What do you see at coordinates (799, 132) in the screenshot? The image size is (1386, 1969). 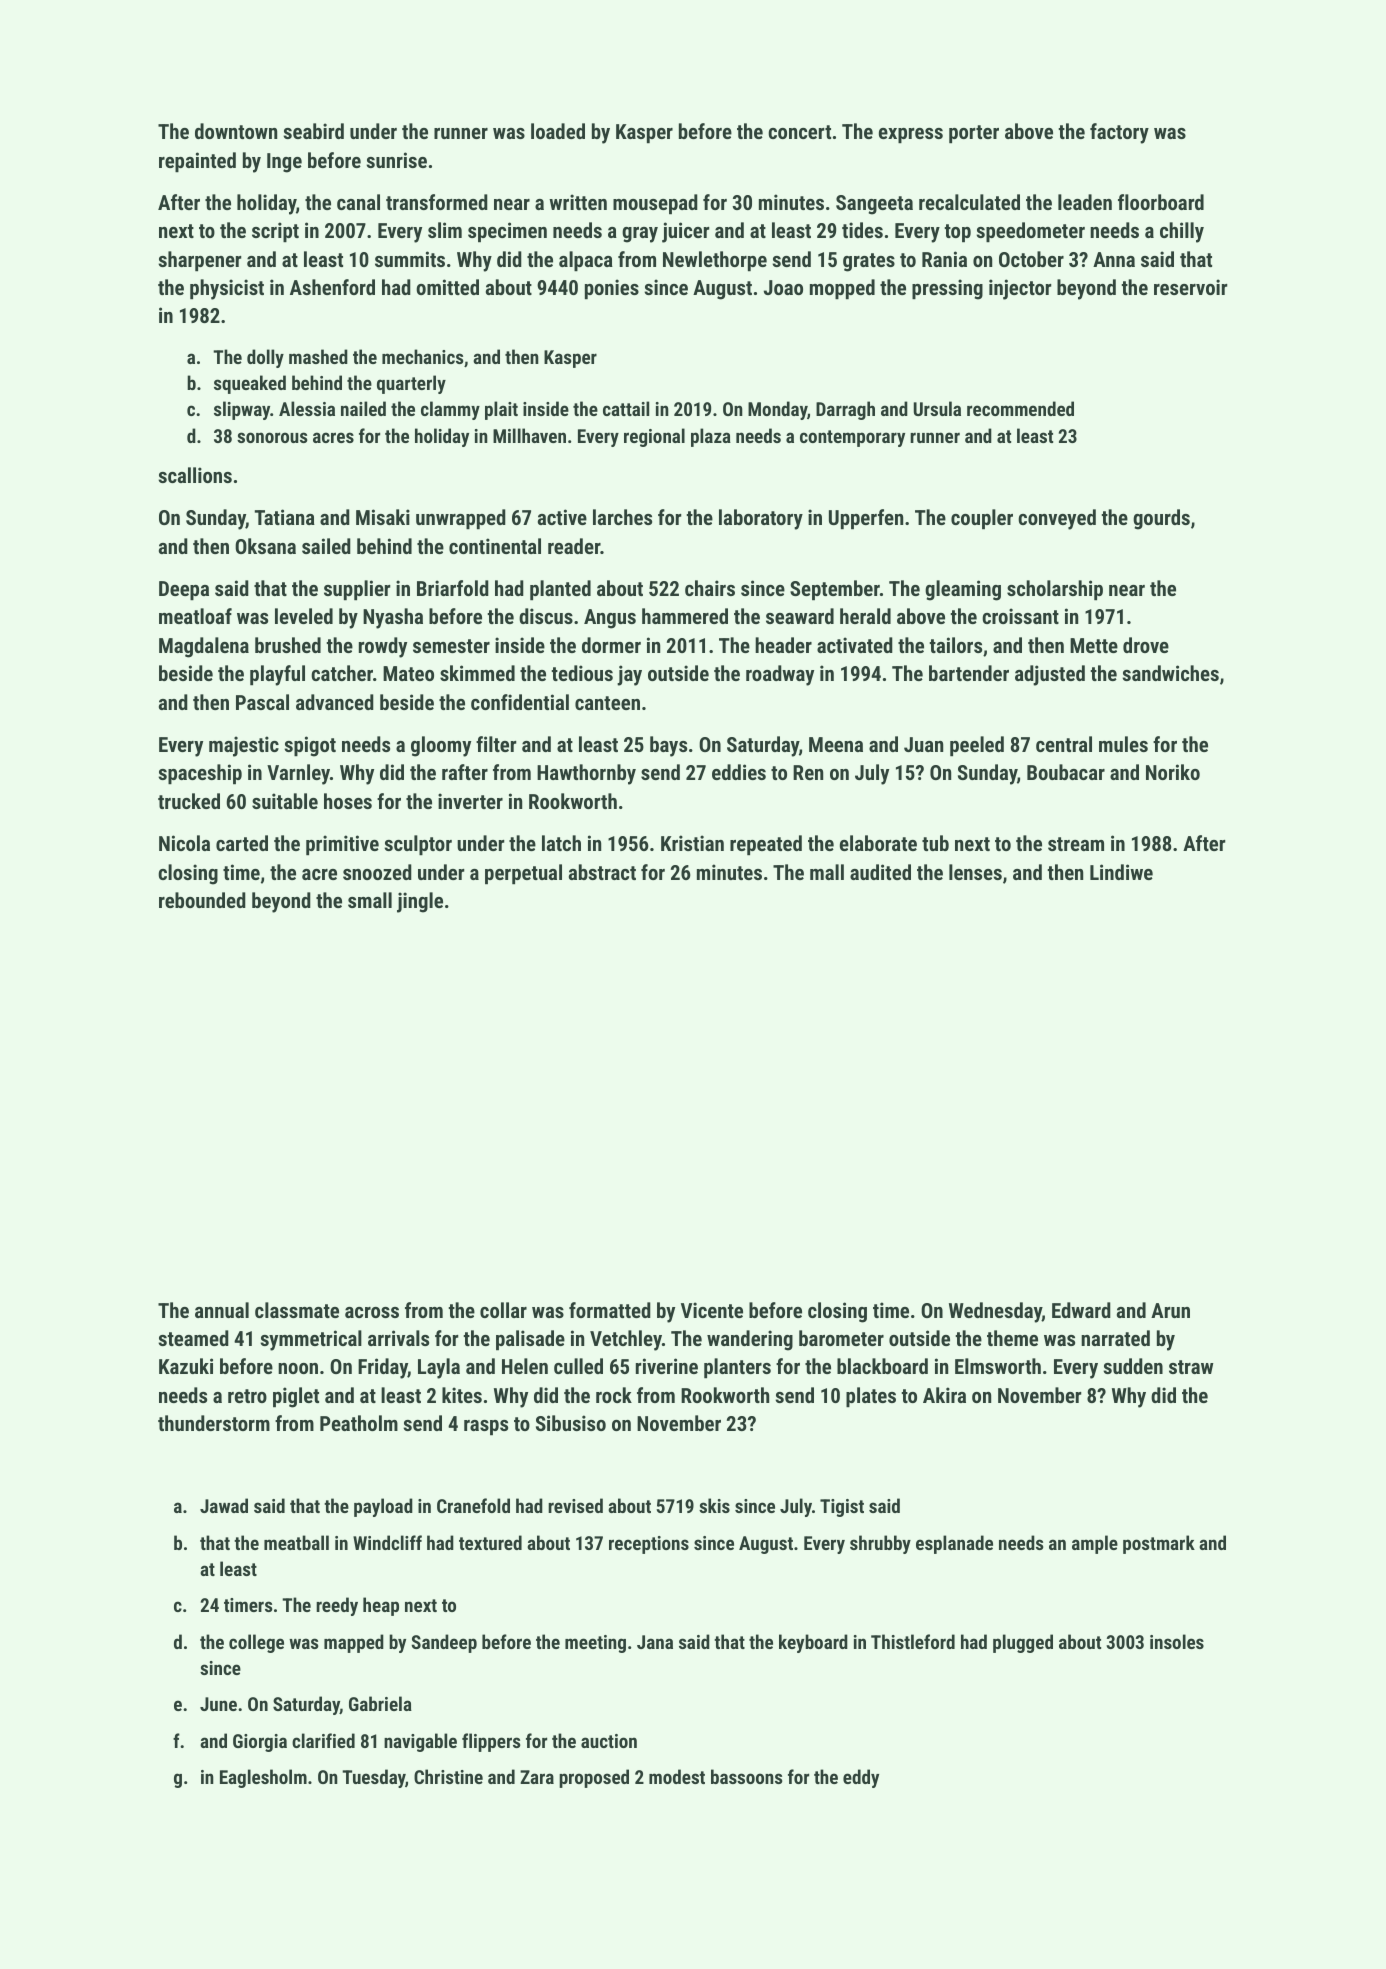 I see `concert` at bounding box center [799, 132].
